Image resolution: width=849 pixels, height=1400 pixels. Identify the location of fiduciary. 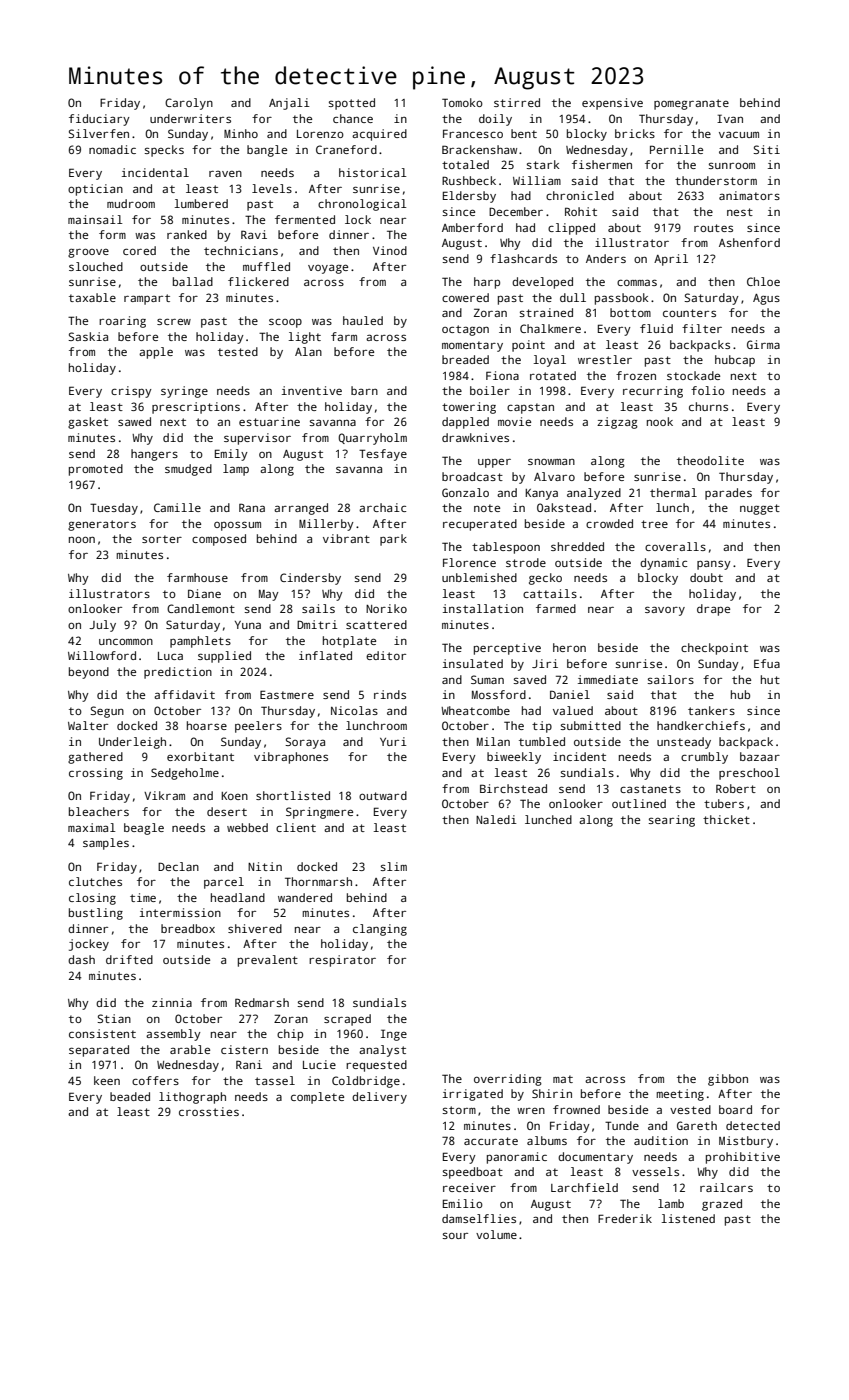
(99, 120).
